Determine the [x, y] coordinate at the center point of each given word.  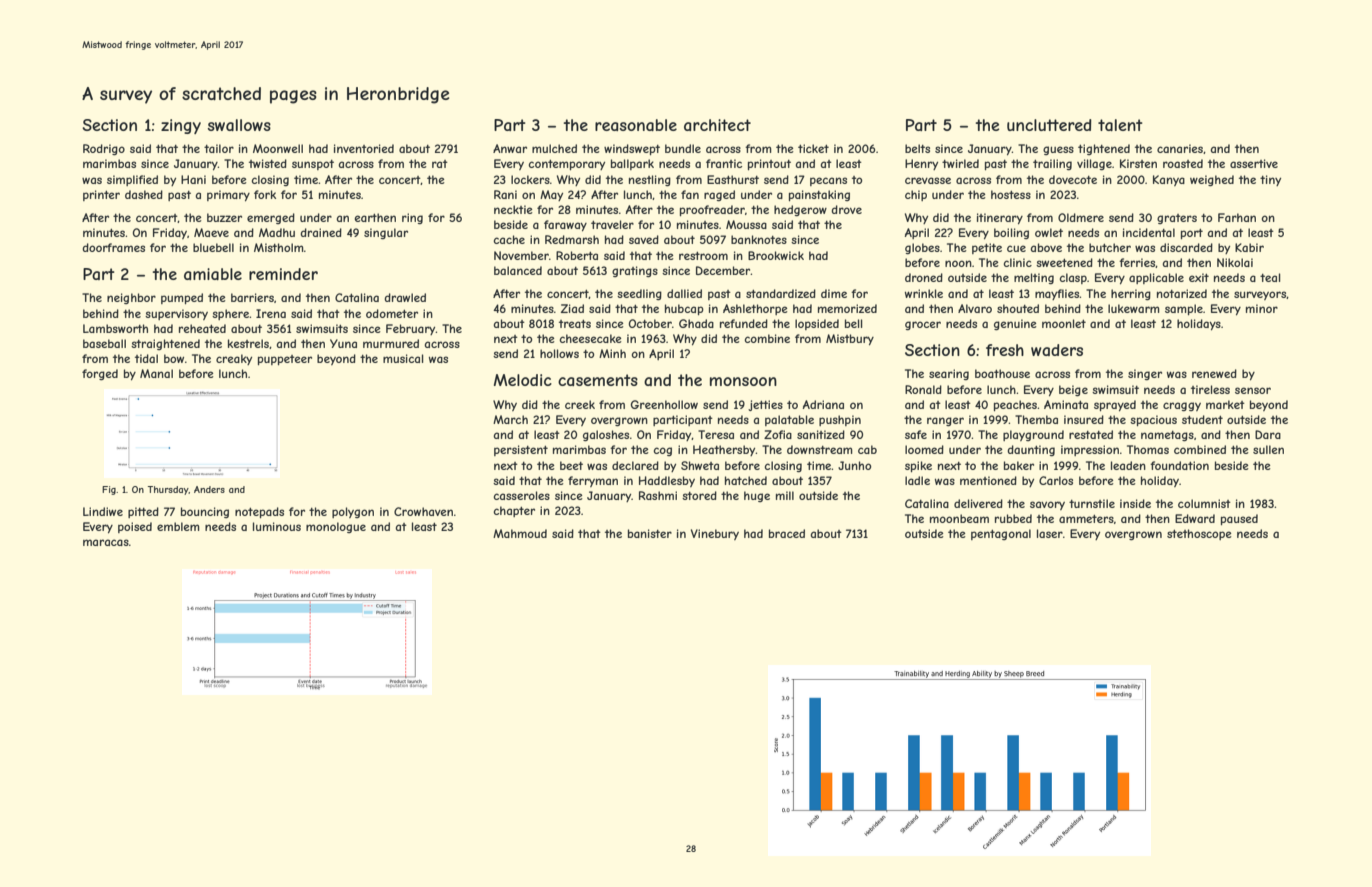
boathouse [1002, 373]
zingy [181, 126]
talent [1120, 125]
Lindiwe [103, 511]
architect [717, 125]
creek [580, 404]
